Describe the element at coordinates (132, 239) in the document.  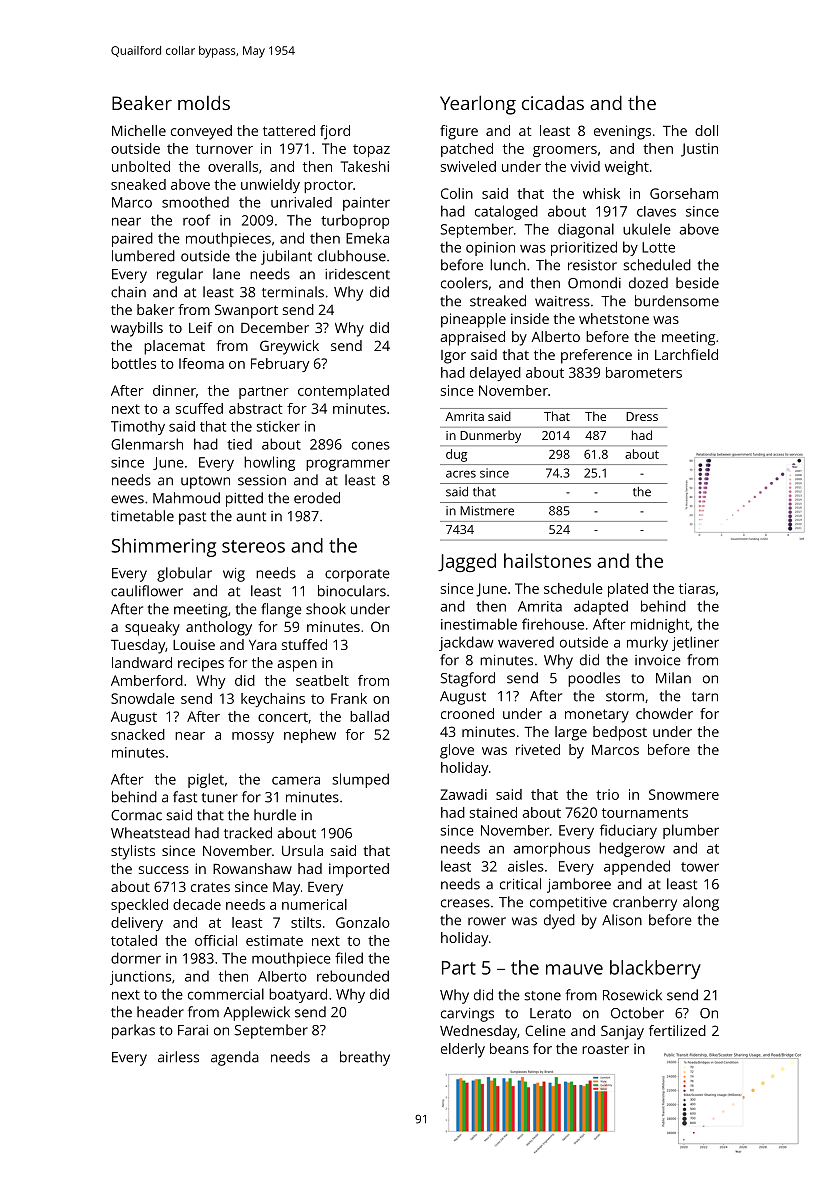
I see `paired` at that location.
